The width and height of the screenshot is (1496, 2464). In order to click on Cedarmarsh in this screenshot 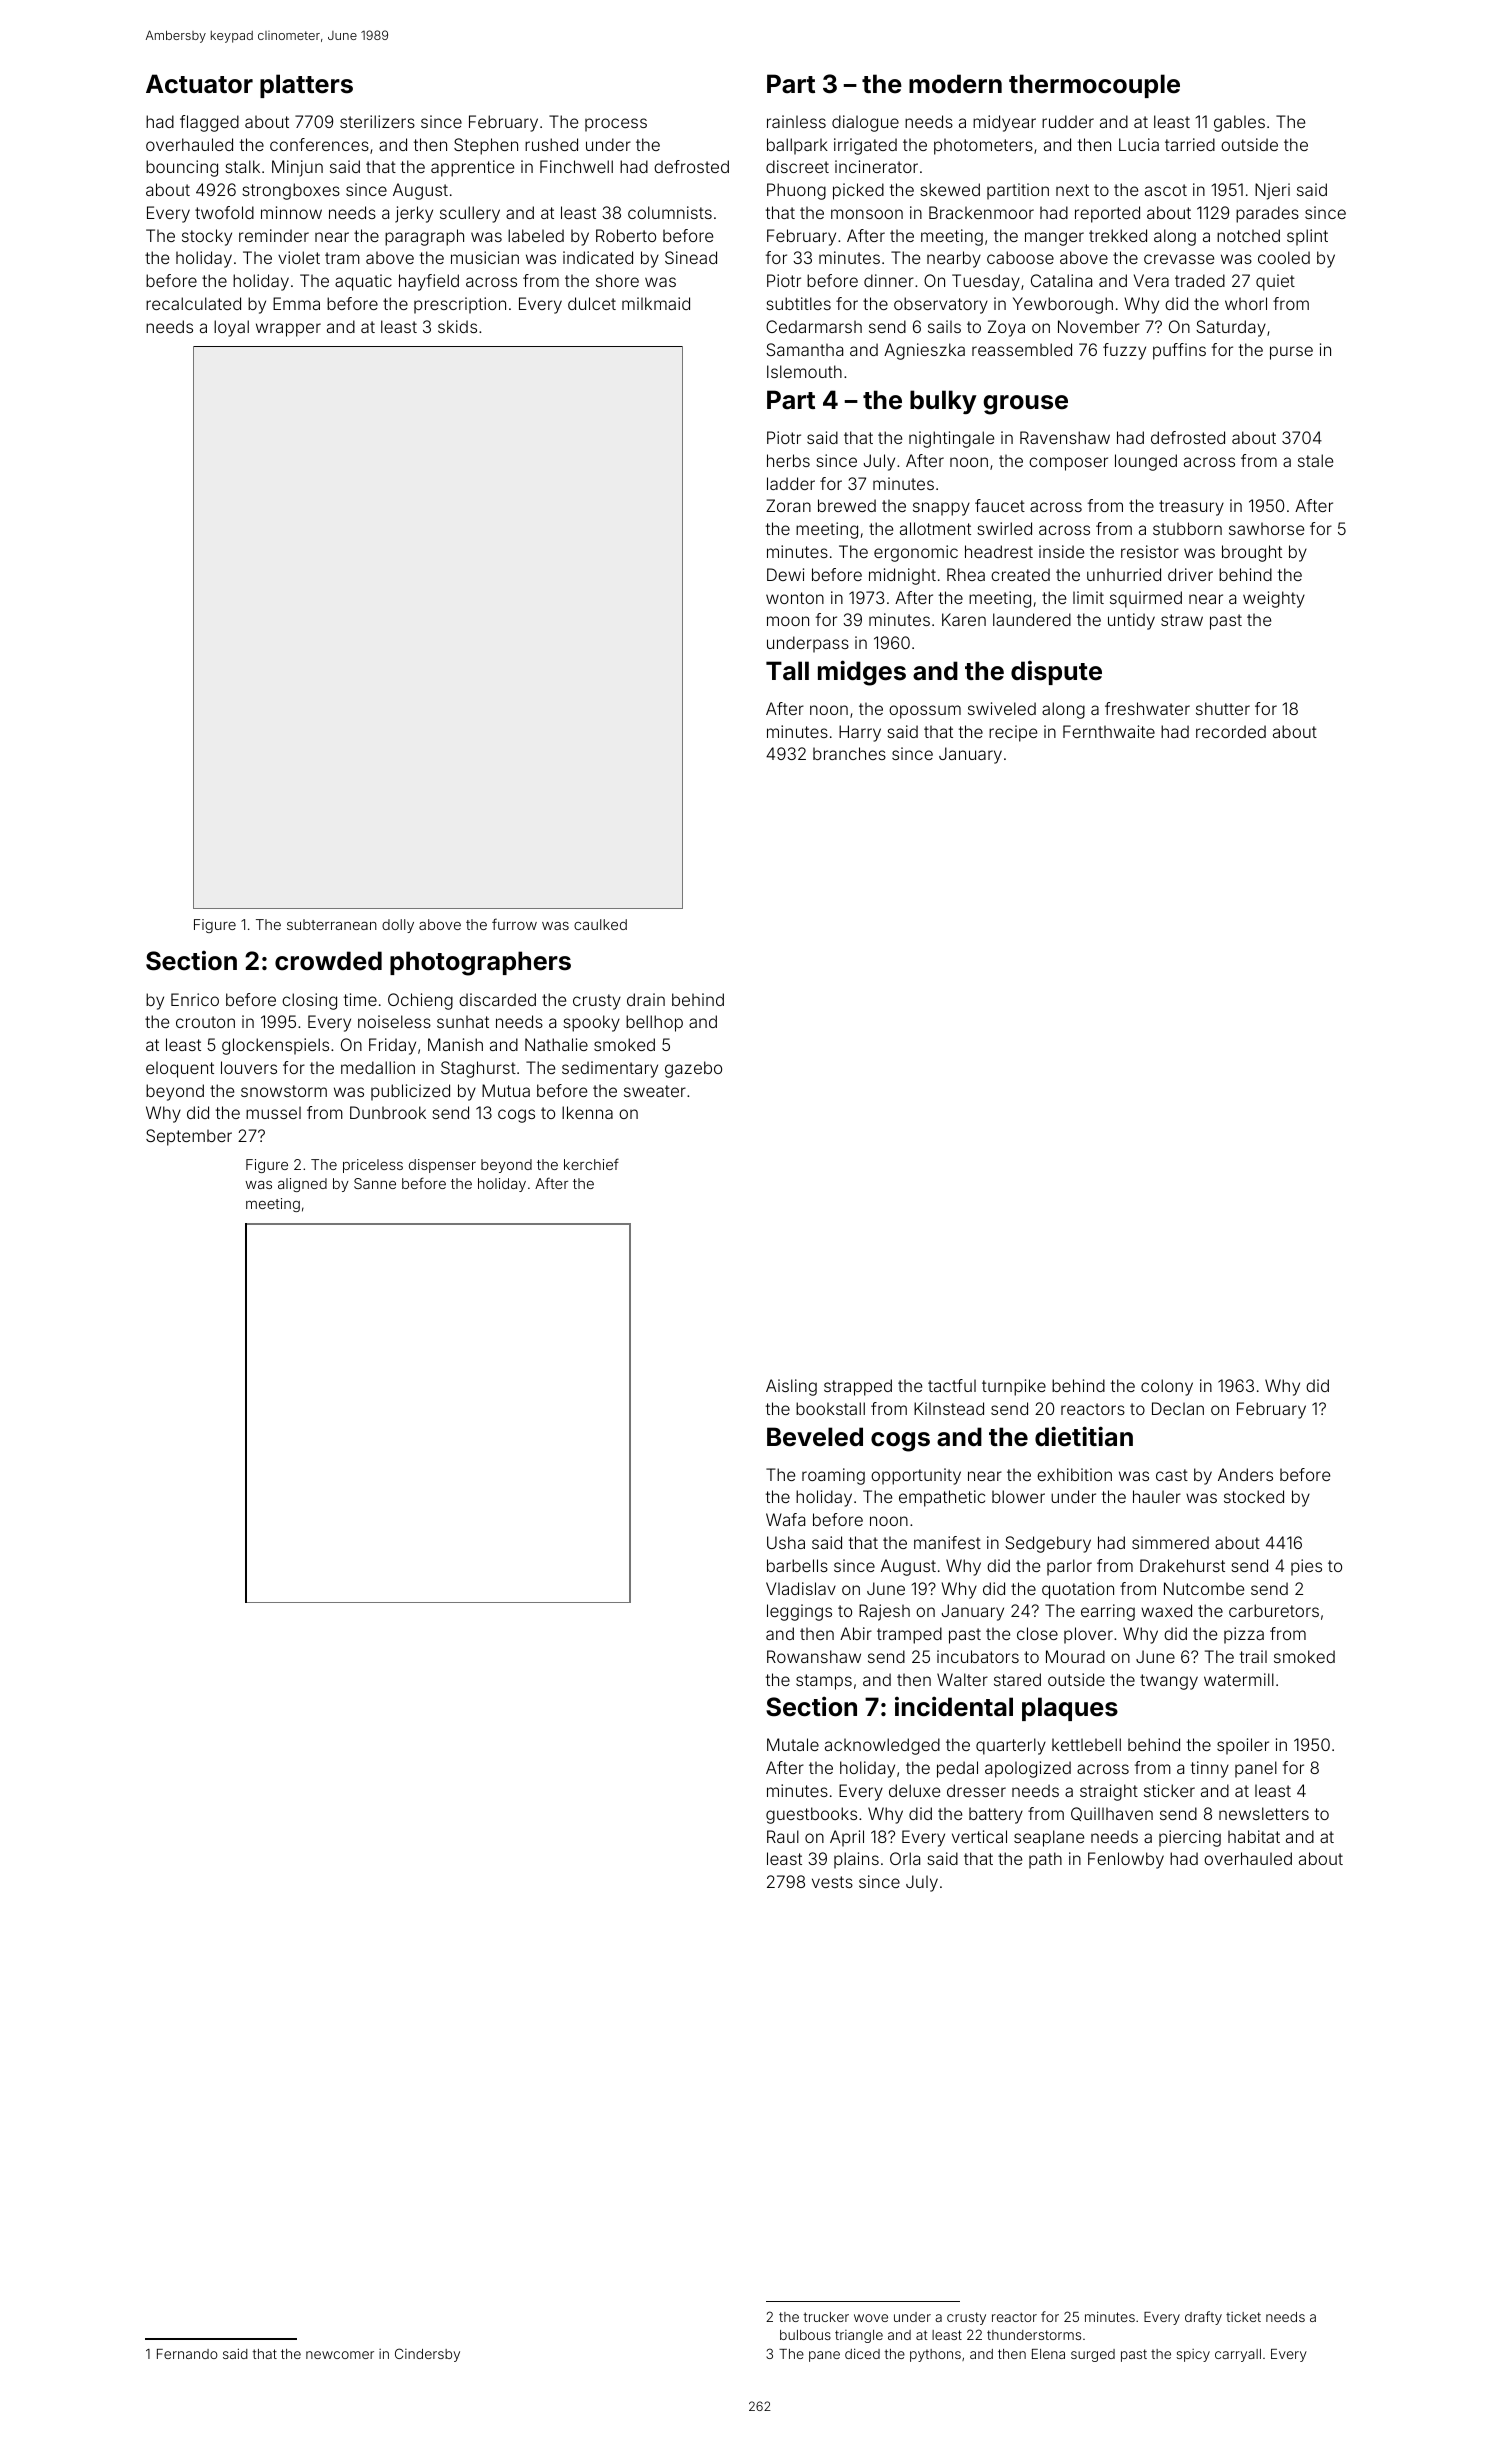, I will do `click(814, 326)`.
